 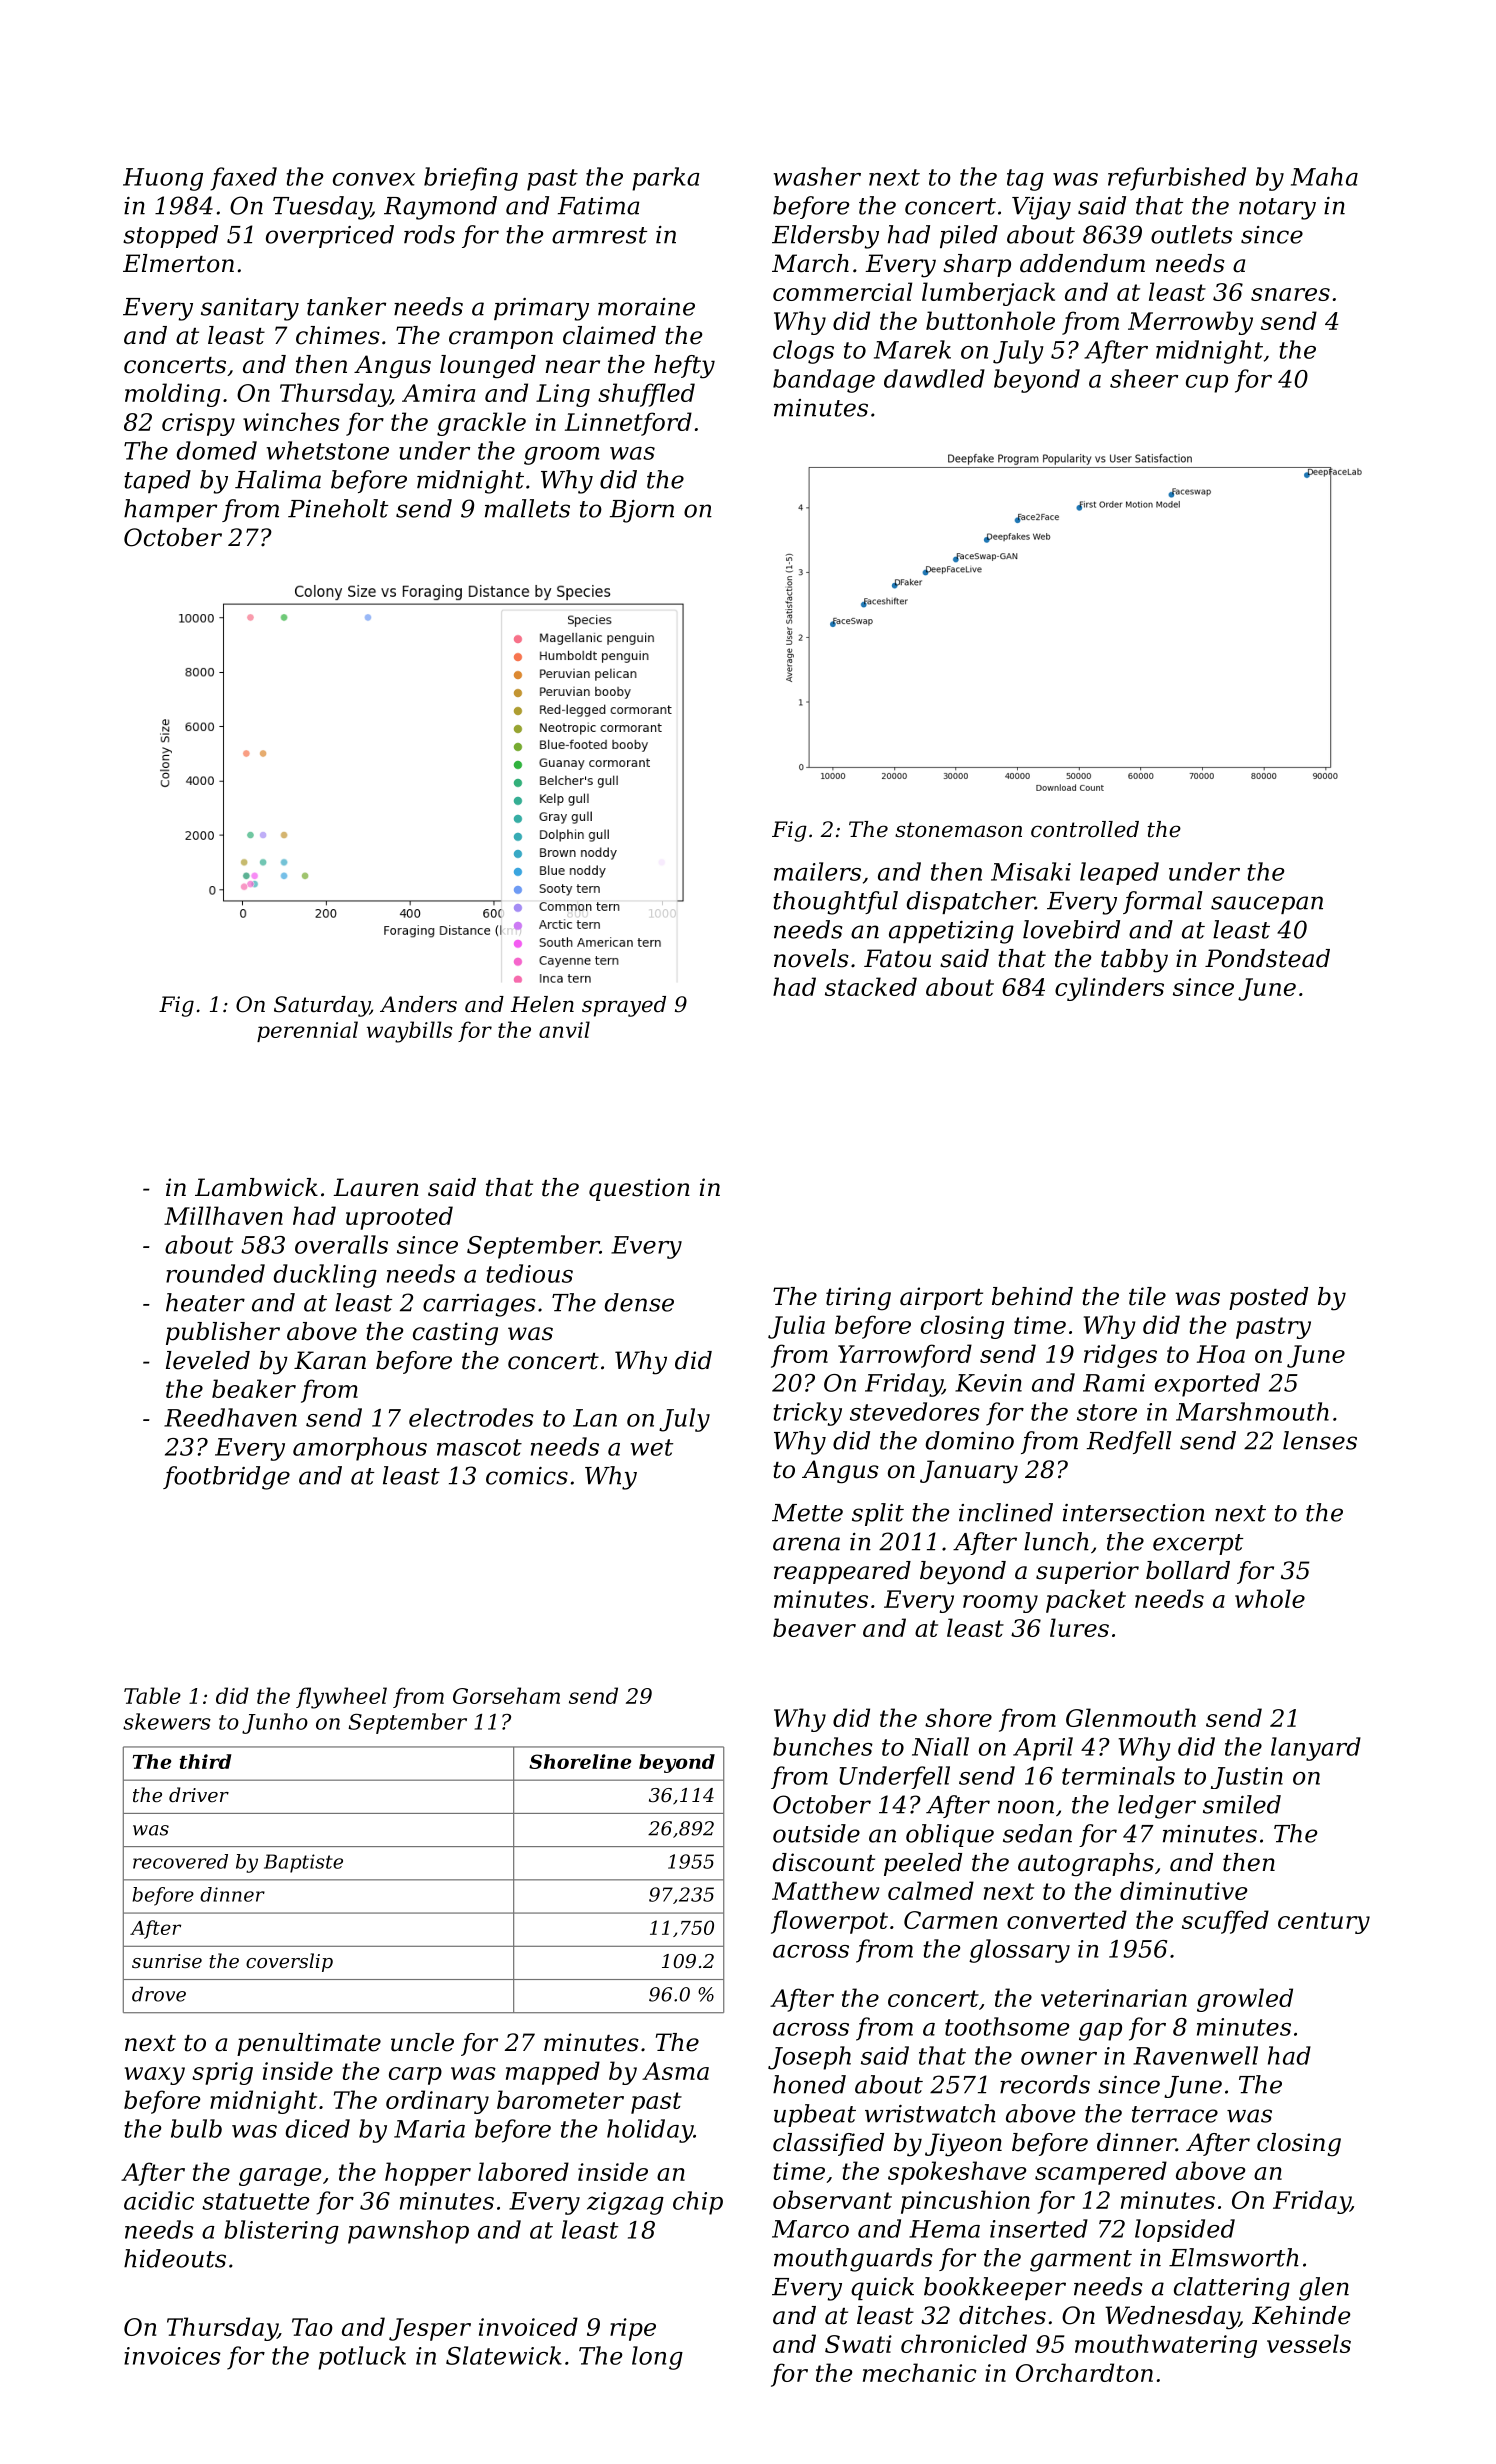 I want to click on invoiced, so click(x=528, y=2326).
